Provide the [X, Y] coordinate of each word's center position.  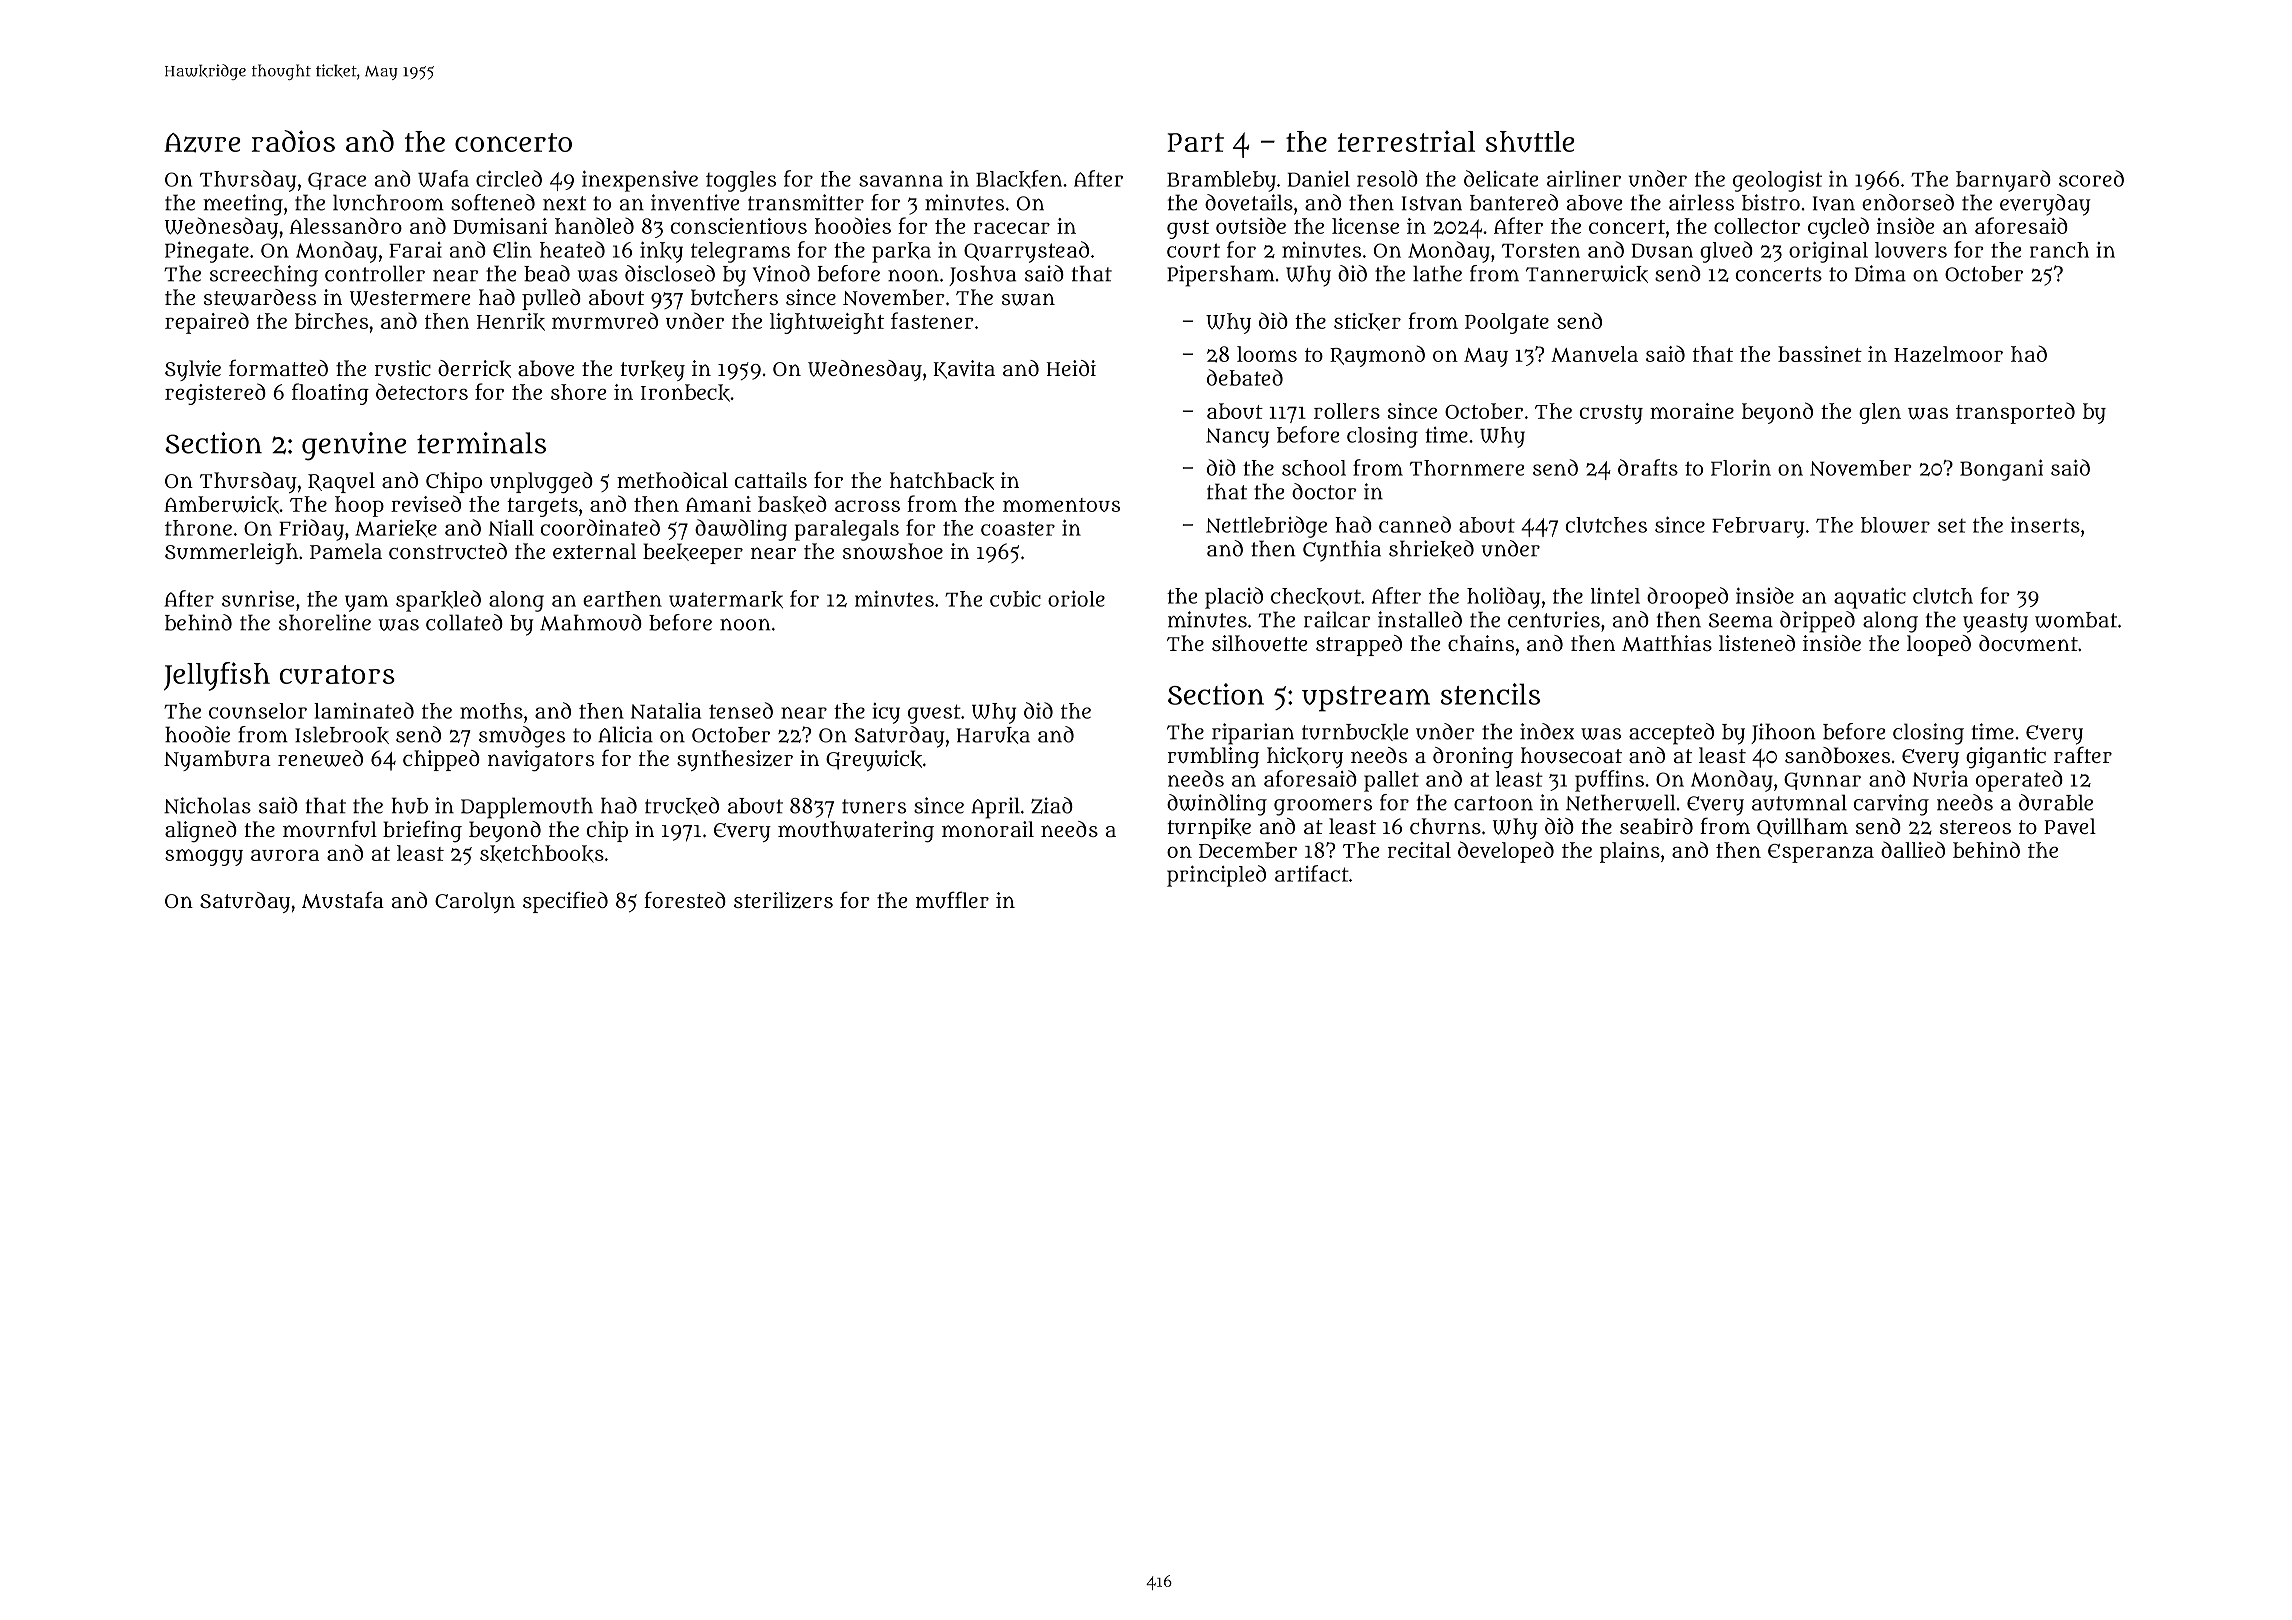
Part [1195, 142]
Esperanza [1821, 853]
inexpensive [640, 181]
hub [410, 805]
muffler [952, 900]
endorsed [1908, 202]
